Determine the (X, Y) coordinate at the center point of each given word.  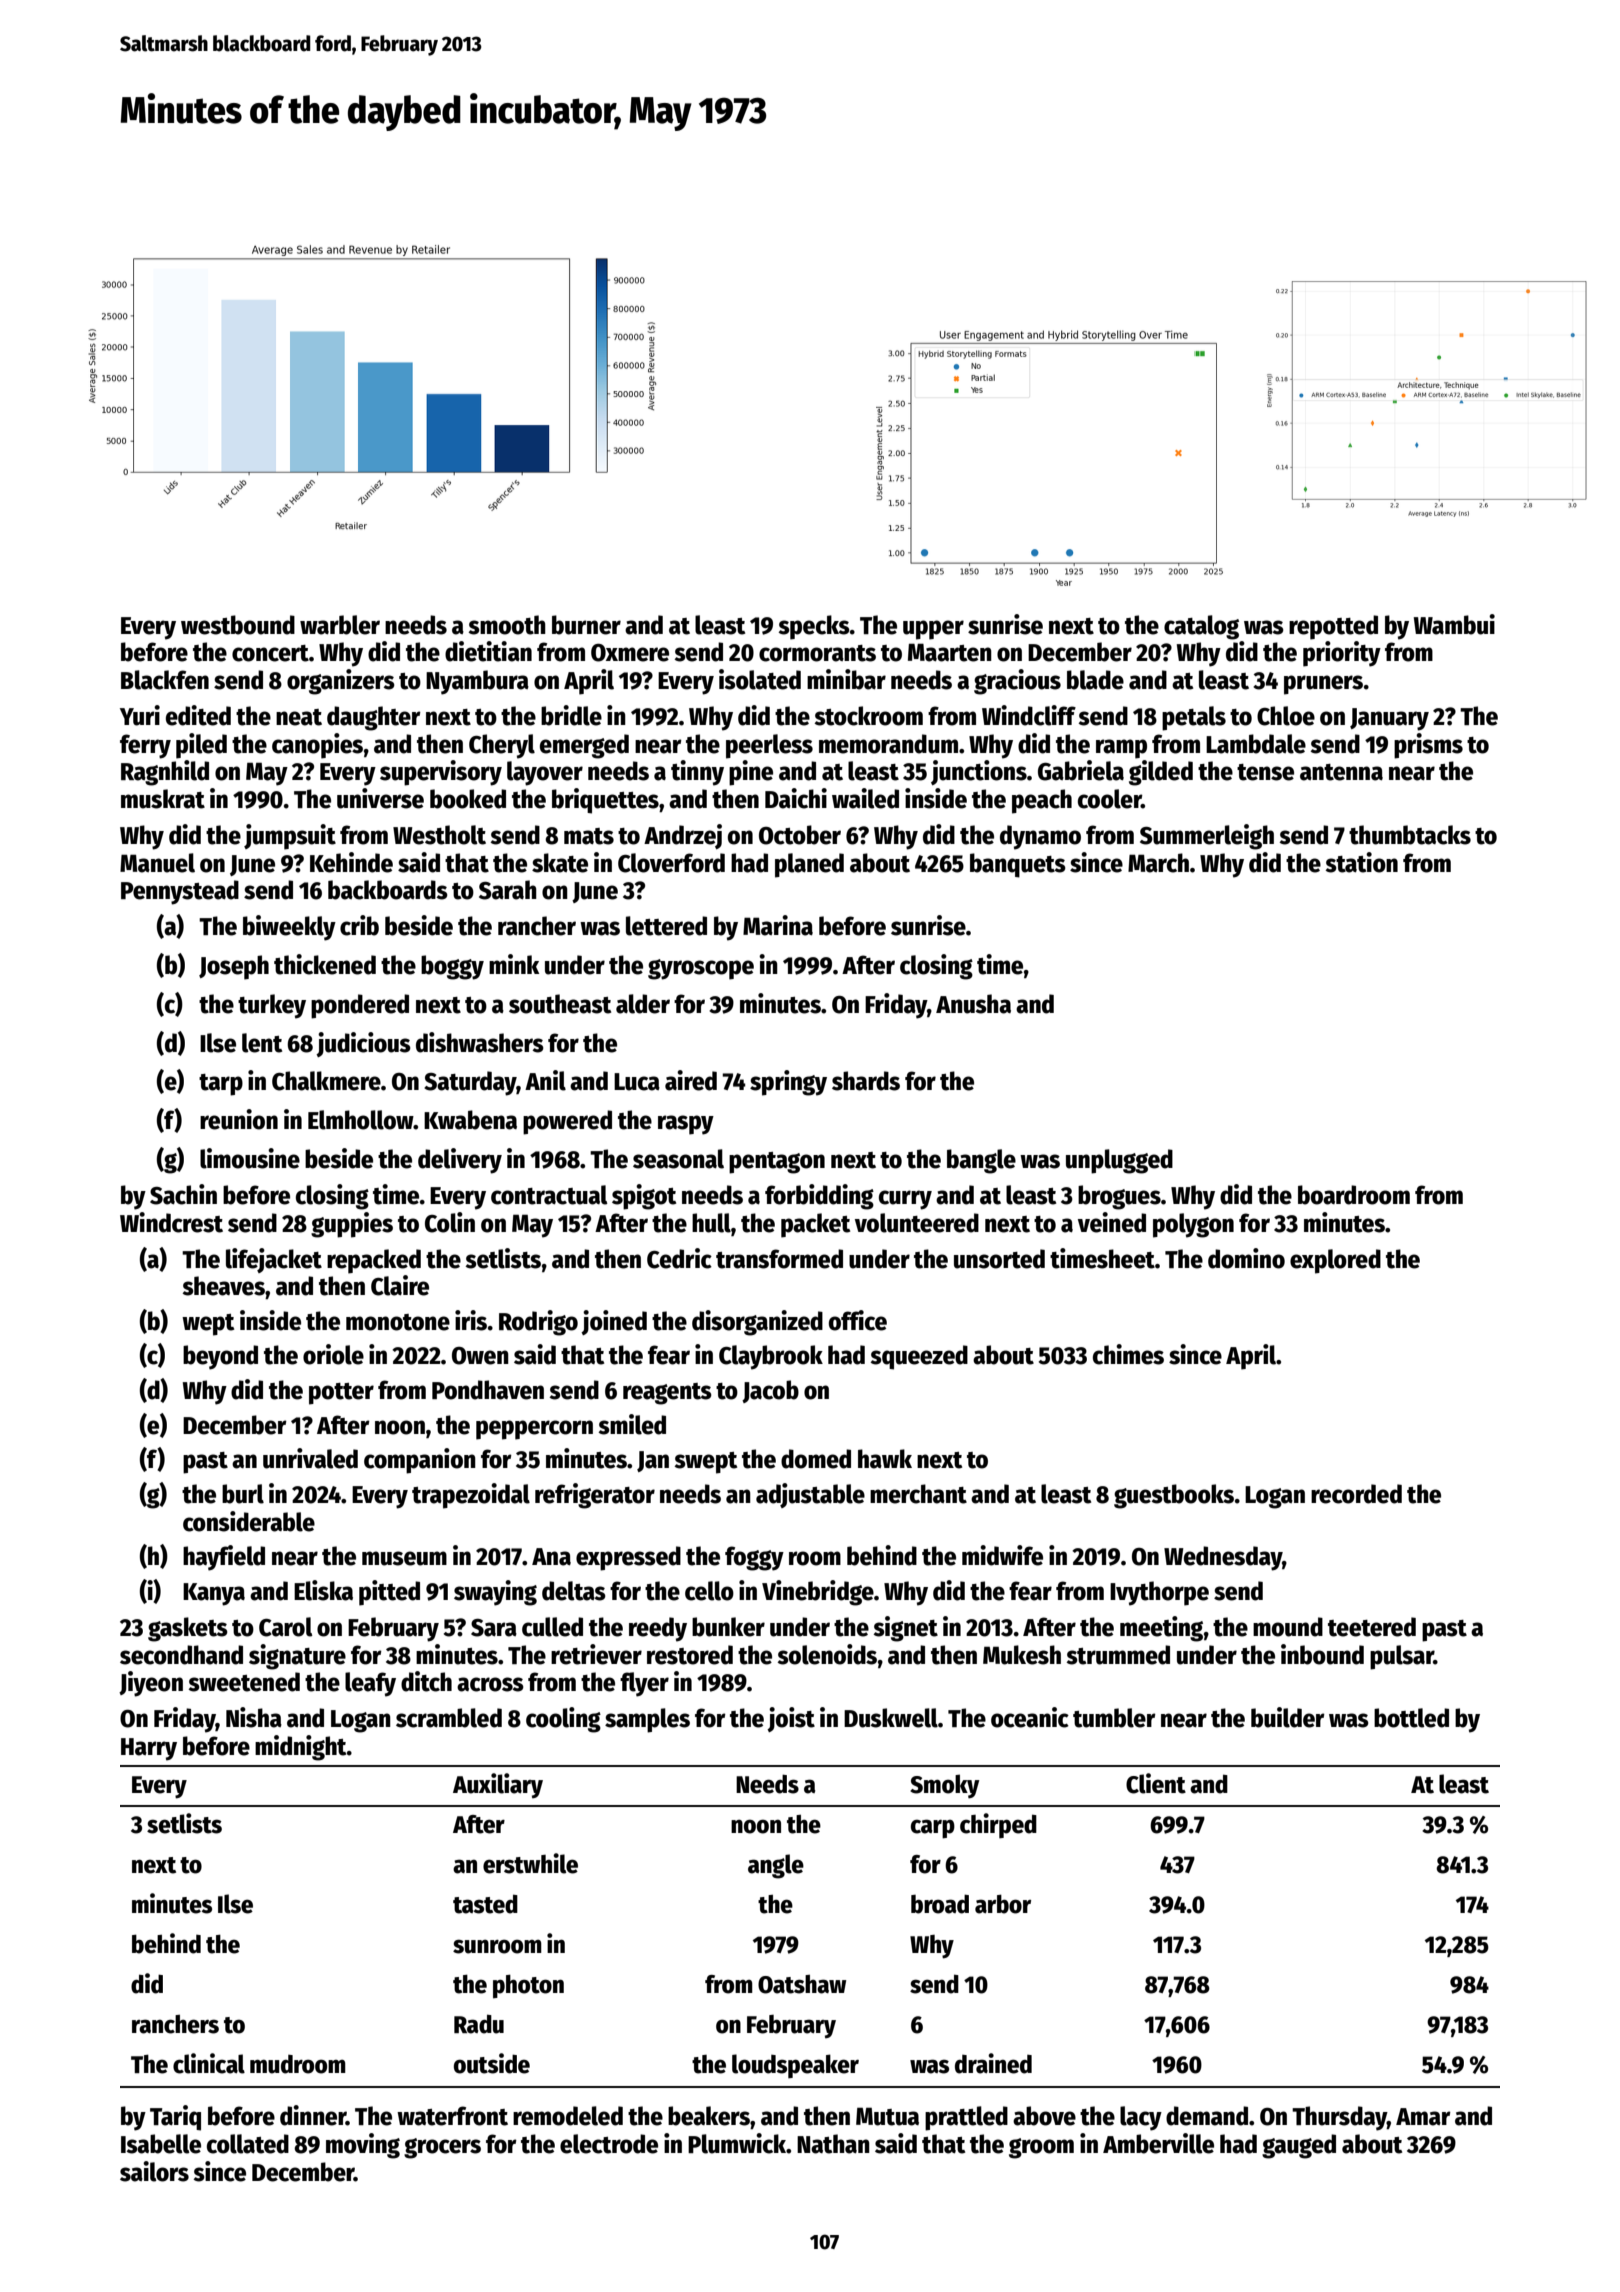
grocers (442, 2148)
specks (814, 627)
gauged (1299, 2146)
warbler (340, 625)
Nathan (833, 2144)
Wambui (1454, 624)
